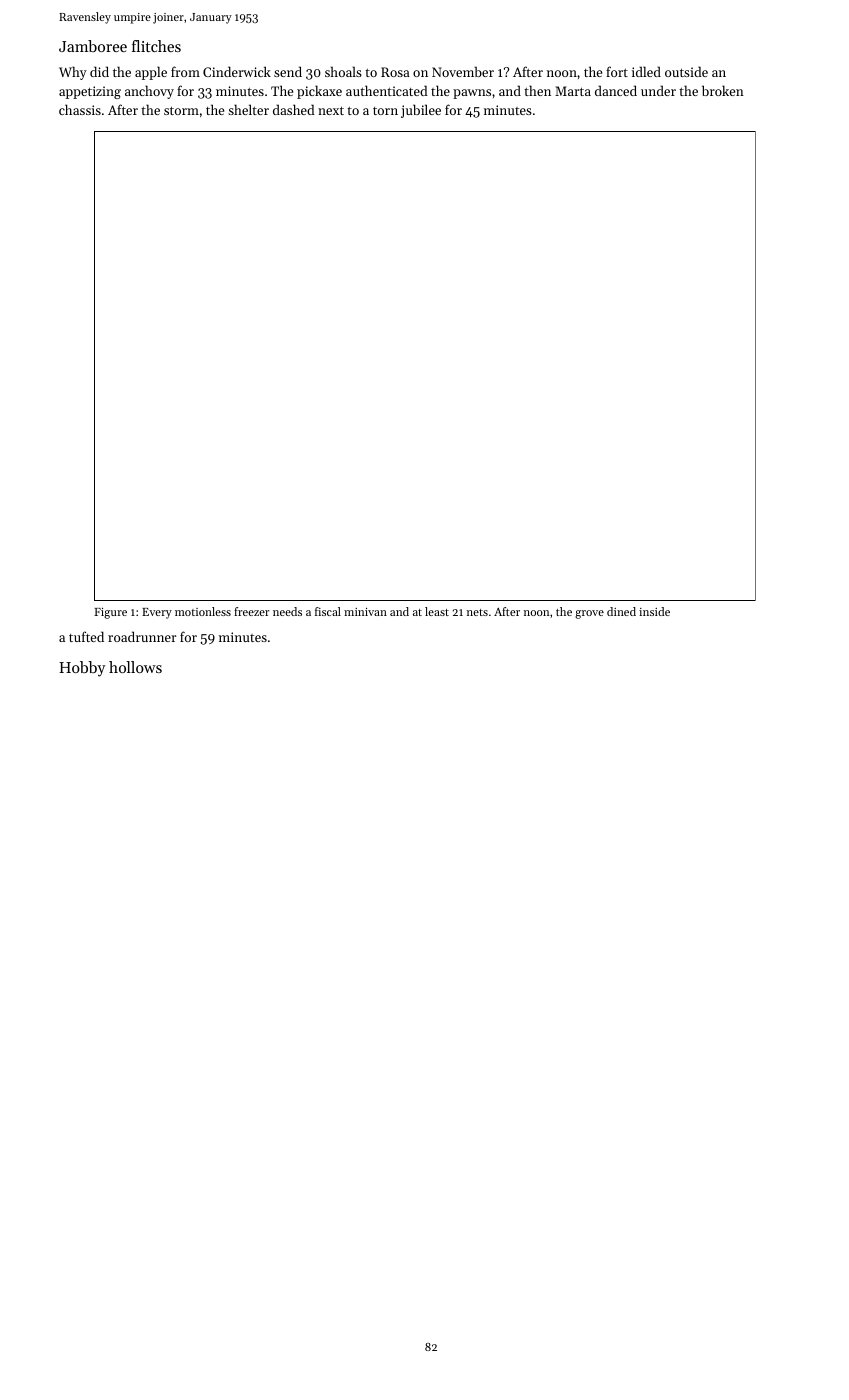 The image size is (849, 1400). Describe the element at coordinates (181, 110) in the screenshot. I see `storm` at that location.
